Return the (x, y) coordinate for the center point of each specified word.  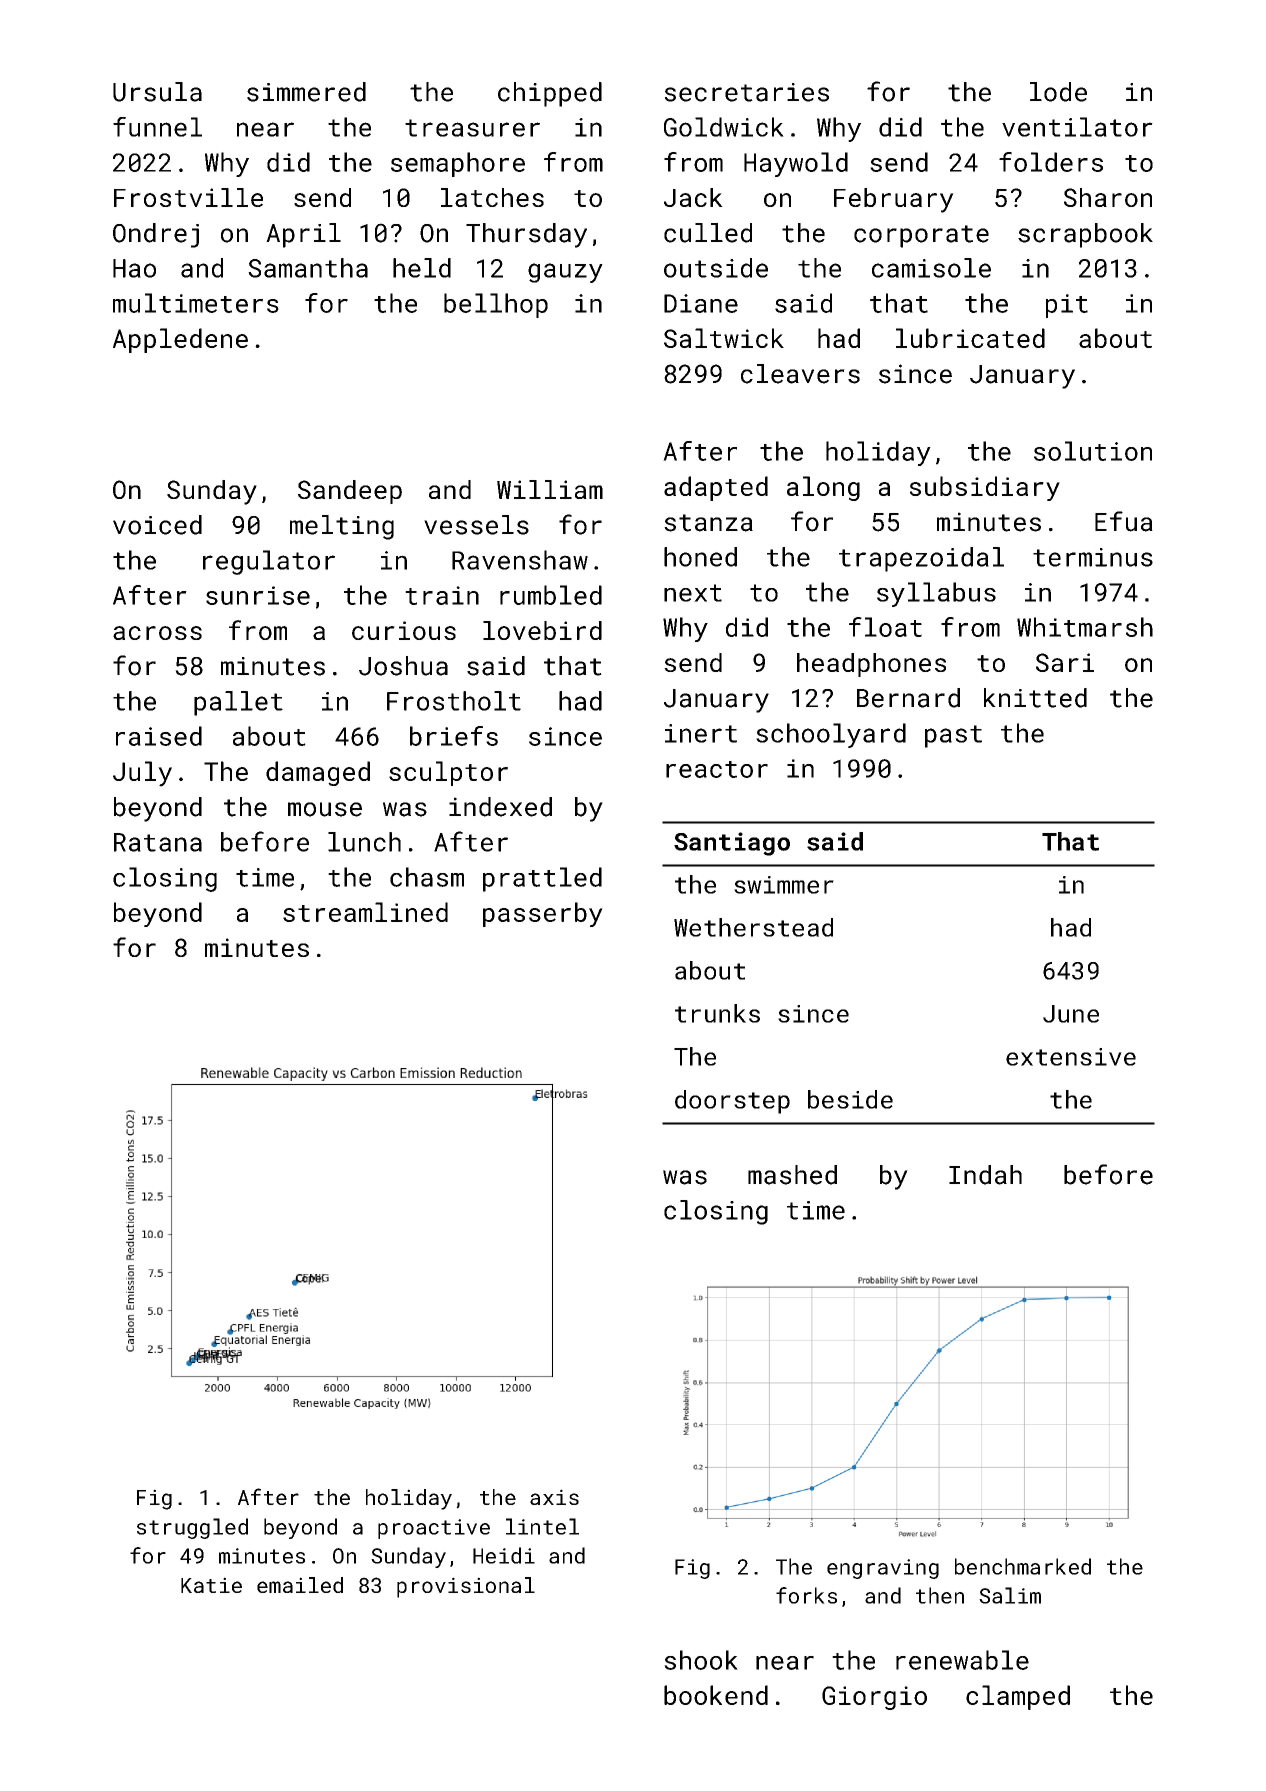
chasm (427, 877)
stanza (708, 523)
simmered (306, 92)
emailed (300, 1585)
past (953, 736)
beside (850, 1099)
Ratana (158, 842)
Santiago (732, 844)
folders (1051, 162)
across (157, 633)
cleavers (800, 374)
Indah (985, 1175)
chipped (550, 94)
